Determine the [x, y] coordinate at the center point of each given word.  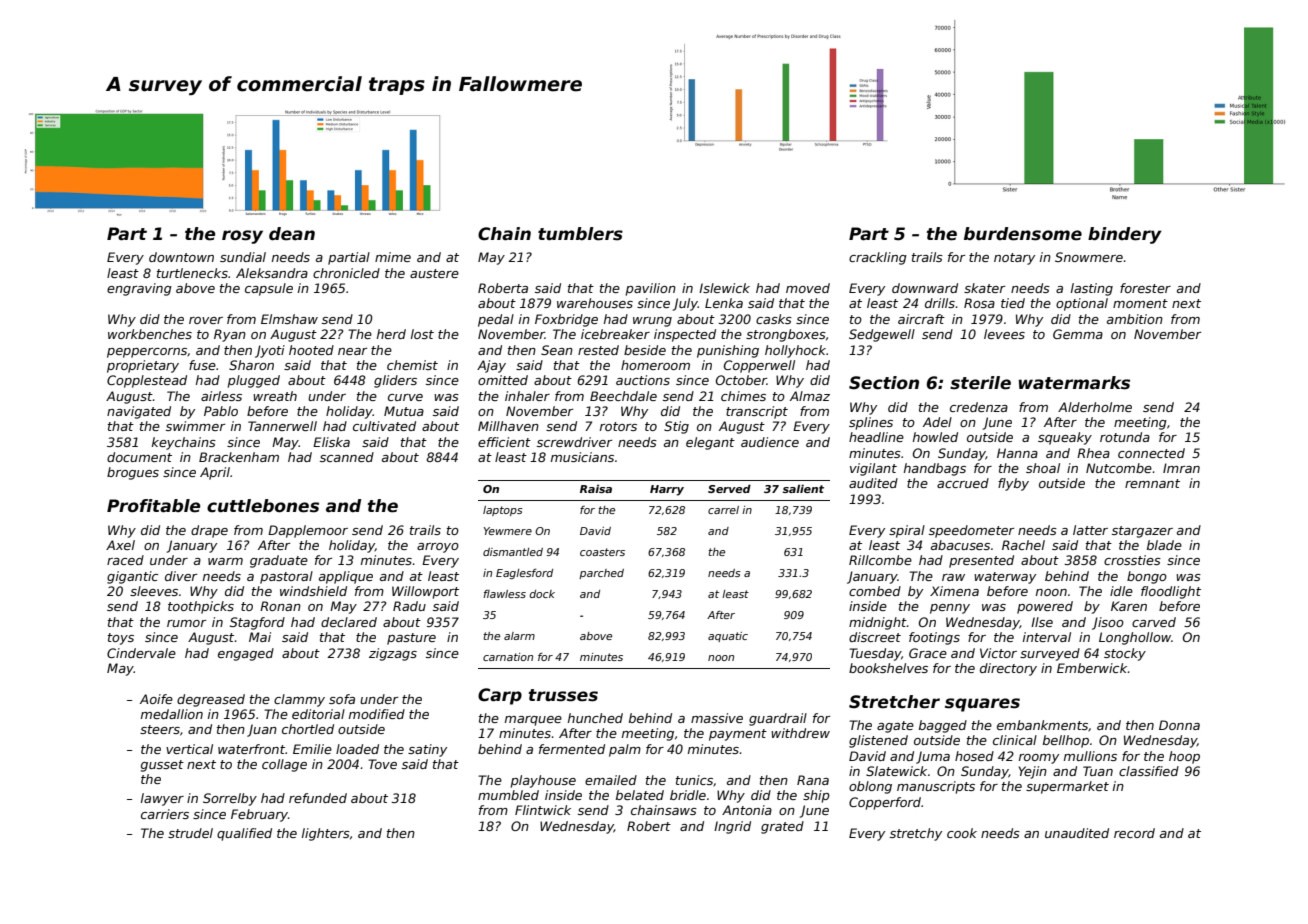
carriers [165, 814]
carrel [723, 510]
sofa [342, 699]
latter [1090, 530]
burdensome [1023, 234]
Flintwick [543, 810]
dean [292, 234]
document [139, 457]
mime [393, 257]
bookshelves [888, 668]
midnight [878, 623]
